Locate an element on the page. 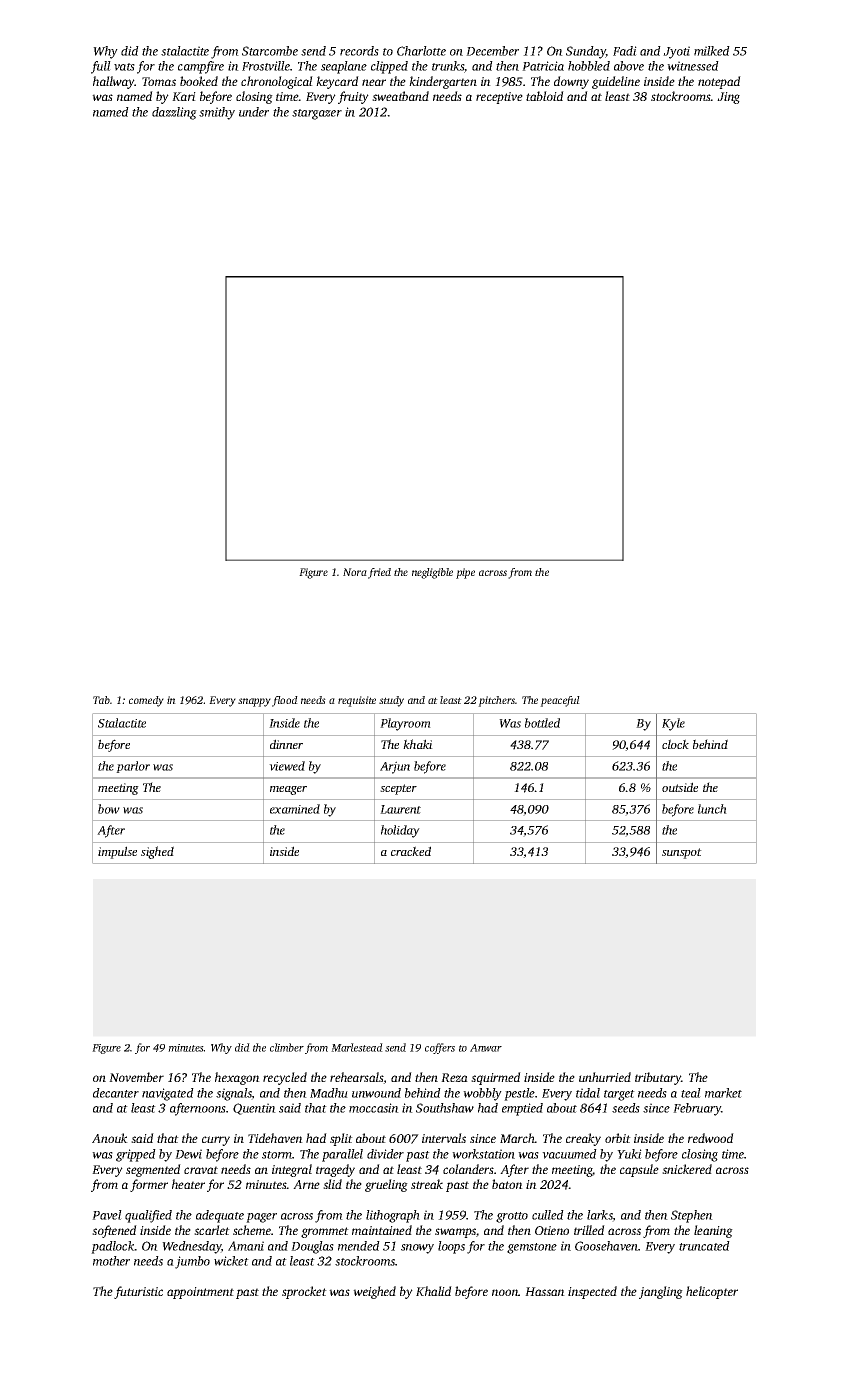  smithy is located at coordinates (217, 113).
